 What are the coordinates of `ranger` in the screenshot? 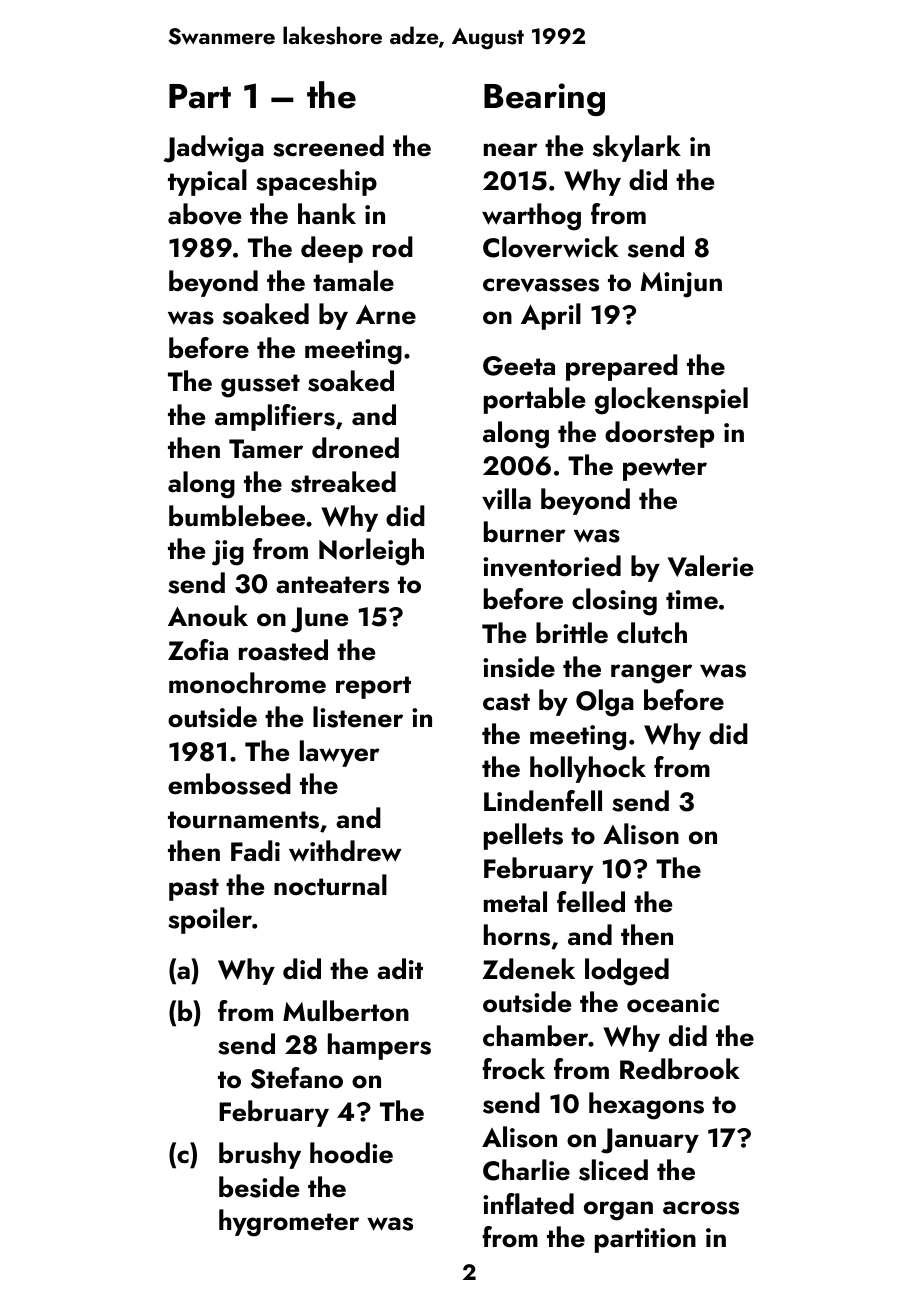 It's located at (651, 674).
